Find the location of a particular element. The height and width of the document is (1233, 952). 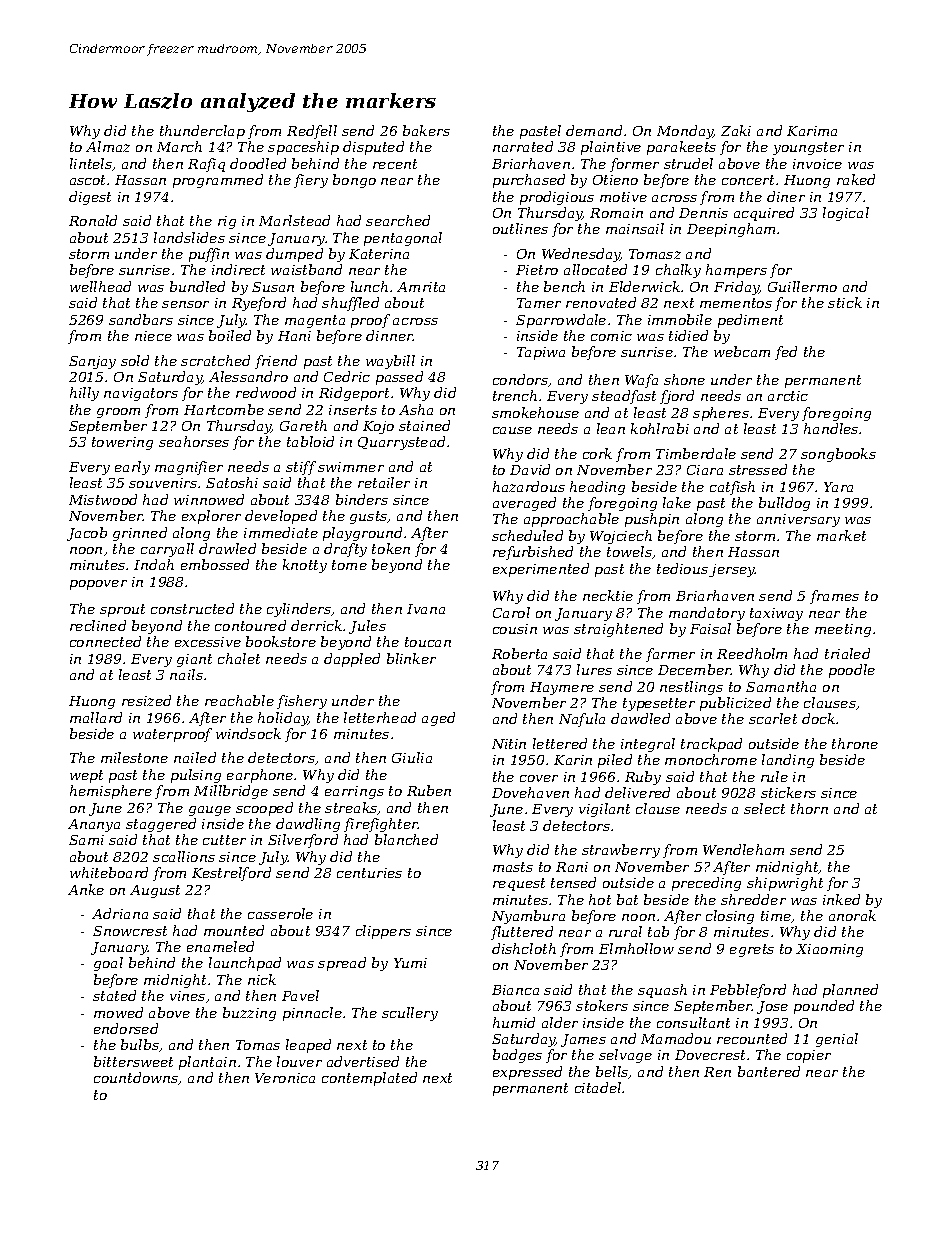

Hartcombe is located at coordinates (224, 409).
